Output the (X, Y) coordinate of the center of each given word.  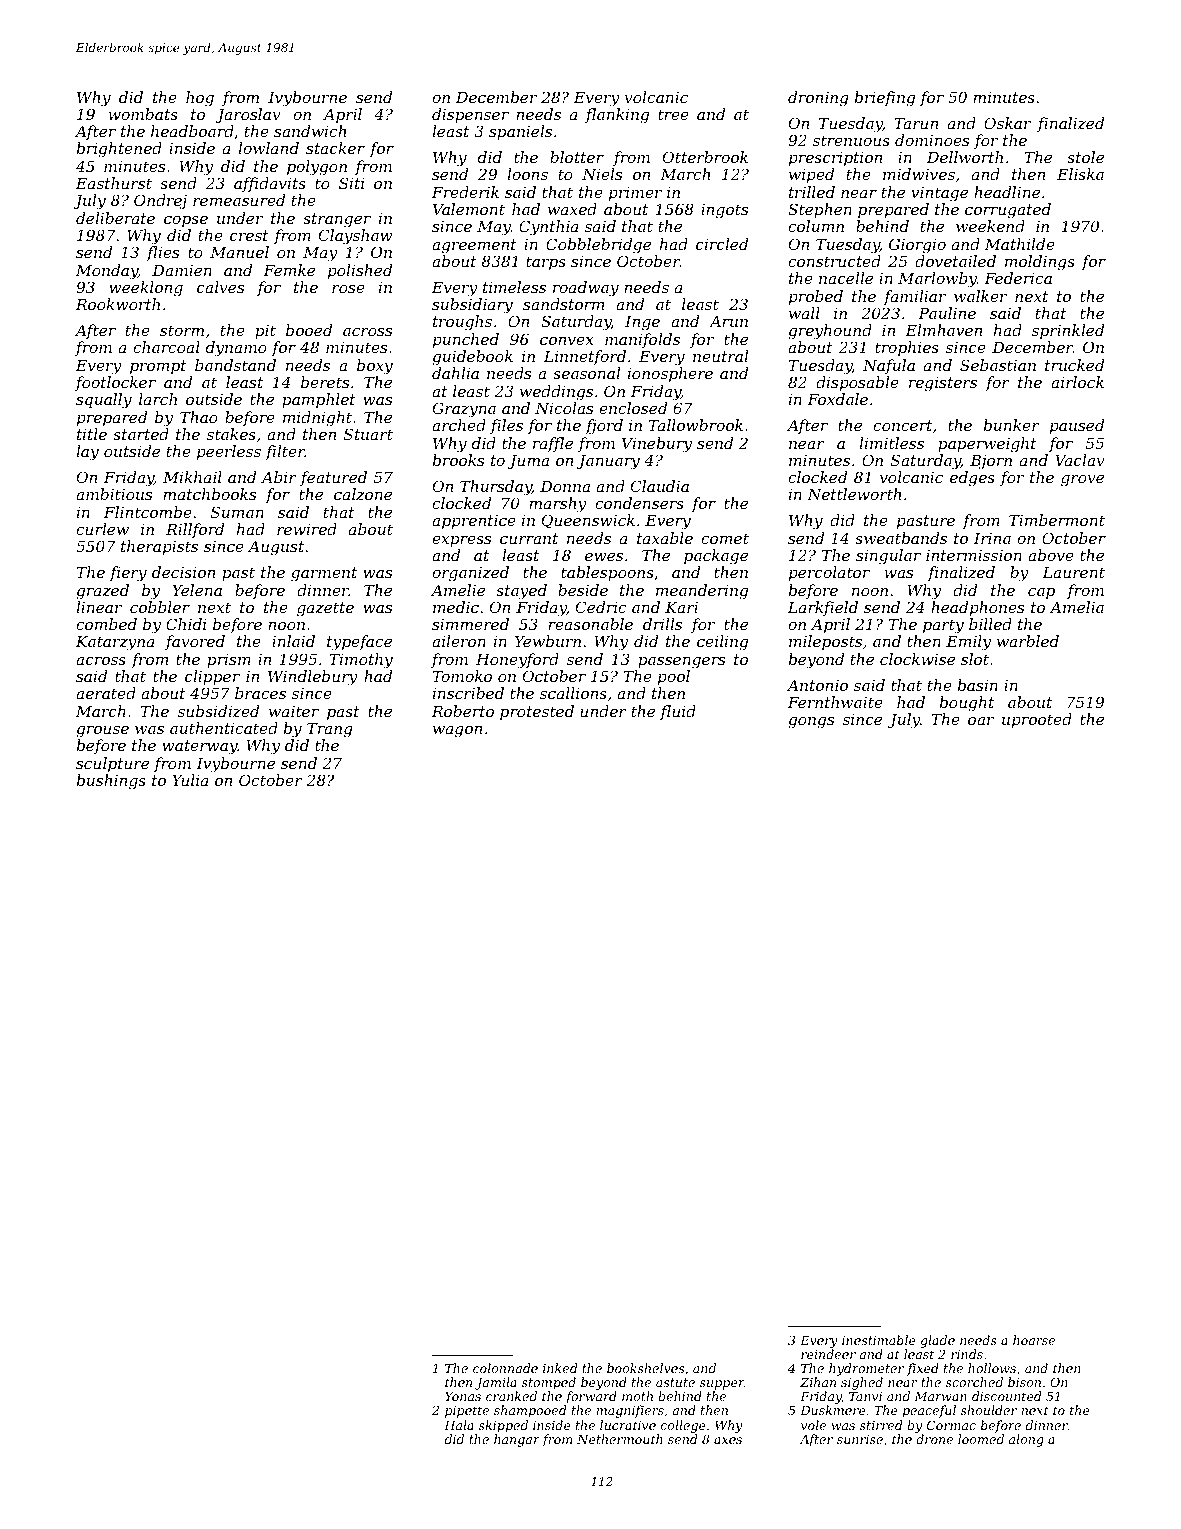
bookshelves (645, 1368)
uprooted (1037, 720)
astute (675, 1382)
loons (527, 174)
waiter (294, 711)
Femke (289, 270)
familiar (915, 297)
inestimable (879, 1340)
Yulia (190, 780)
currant (529, 538)
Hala (459, 1425)
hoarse (1034, 1340)
